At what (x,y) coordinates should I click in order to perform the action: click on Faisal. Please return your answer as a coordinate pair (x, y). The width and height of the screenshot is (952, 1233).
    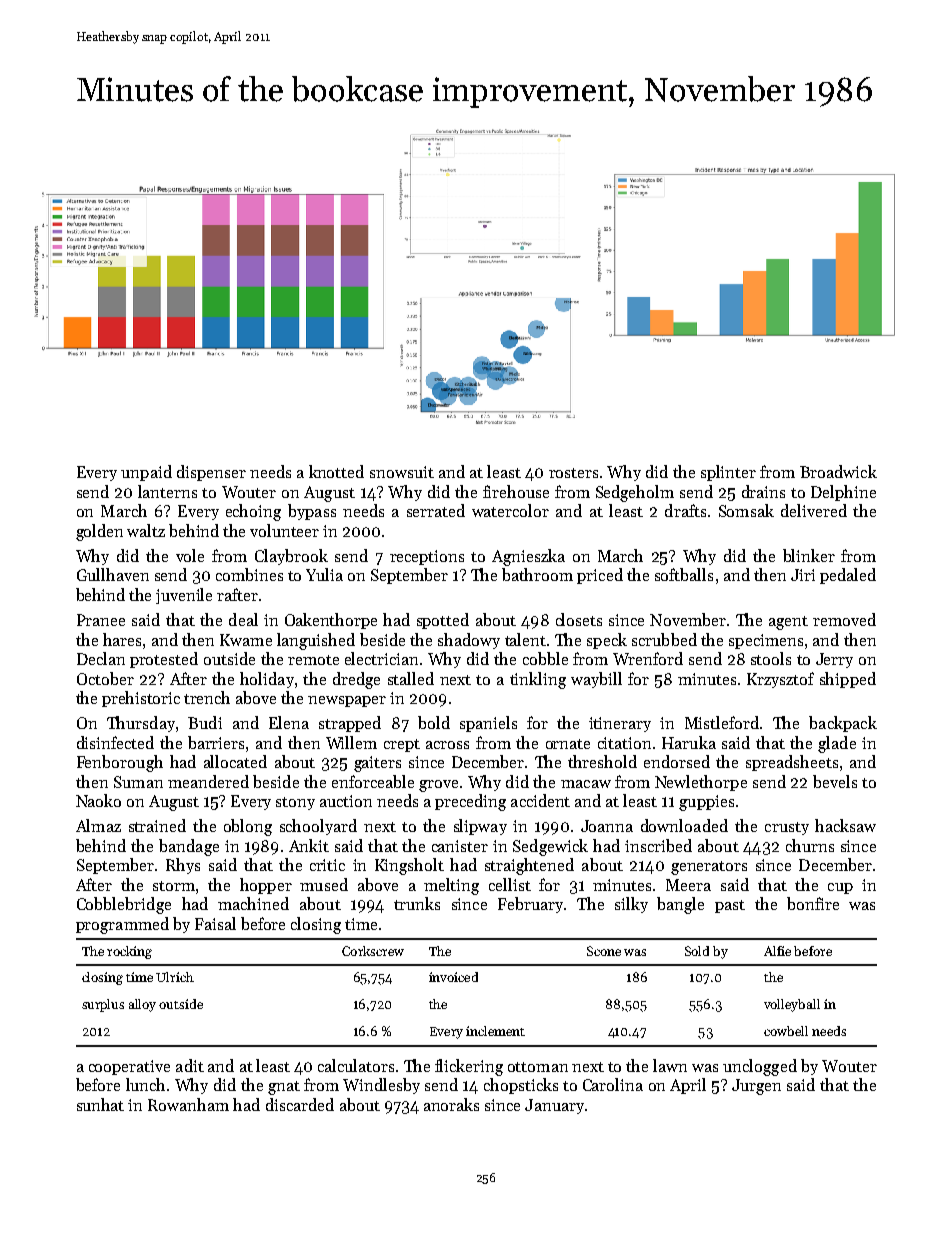
    Looking at the image, I should click on (215, 923).
